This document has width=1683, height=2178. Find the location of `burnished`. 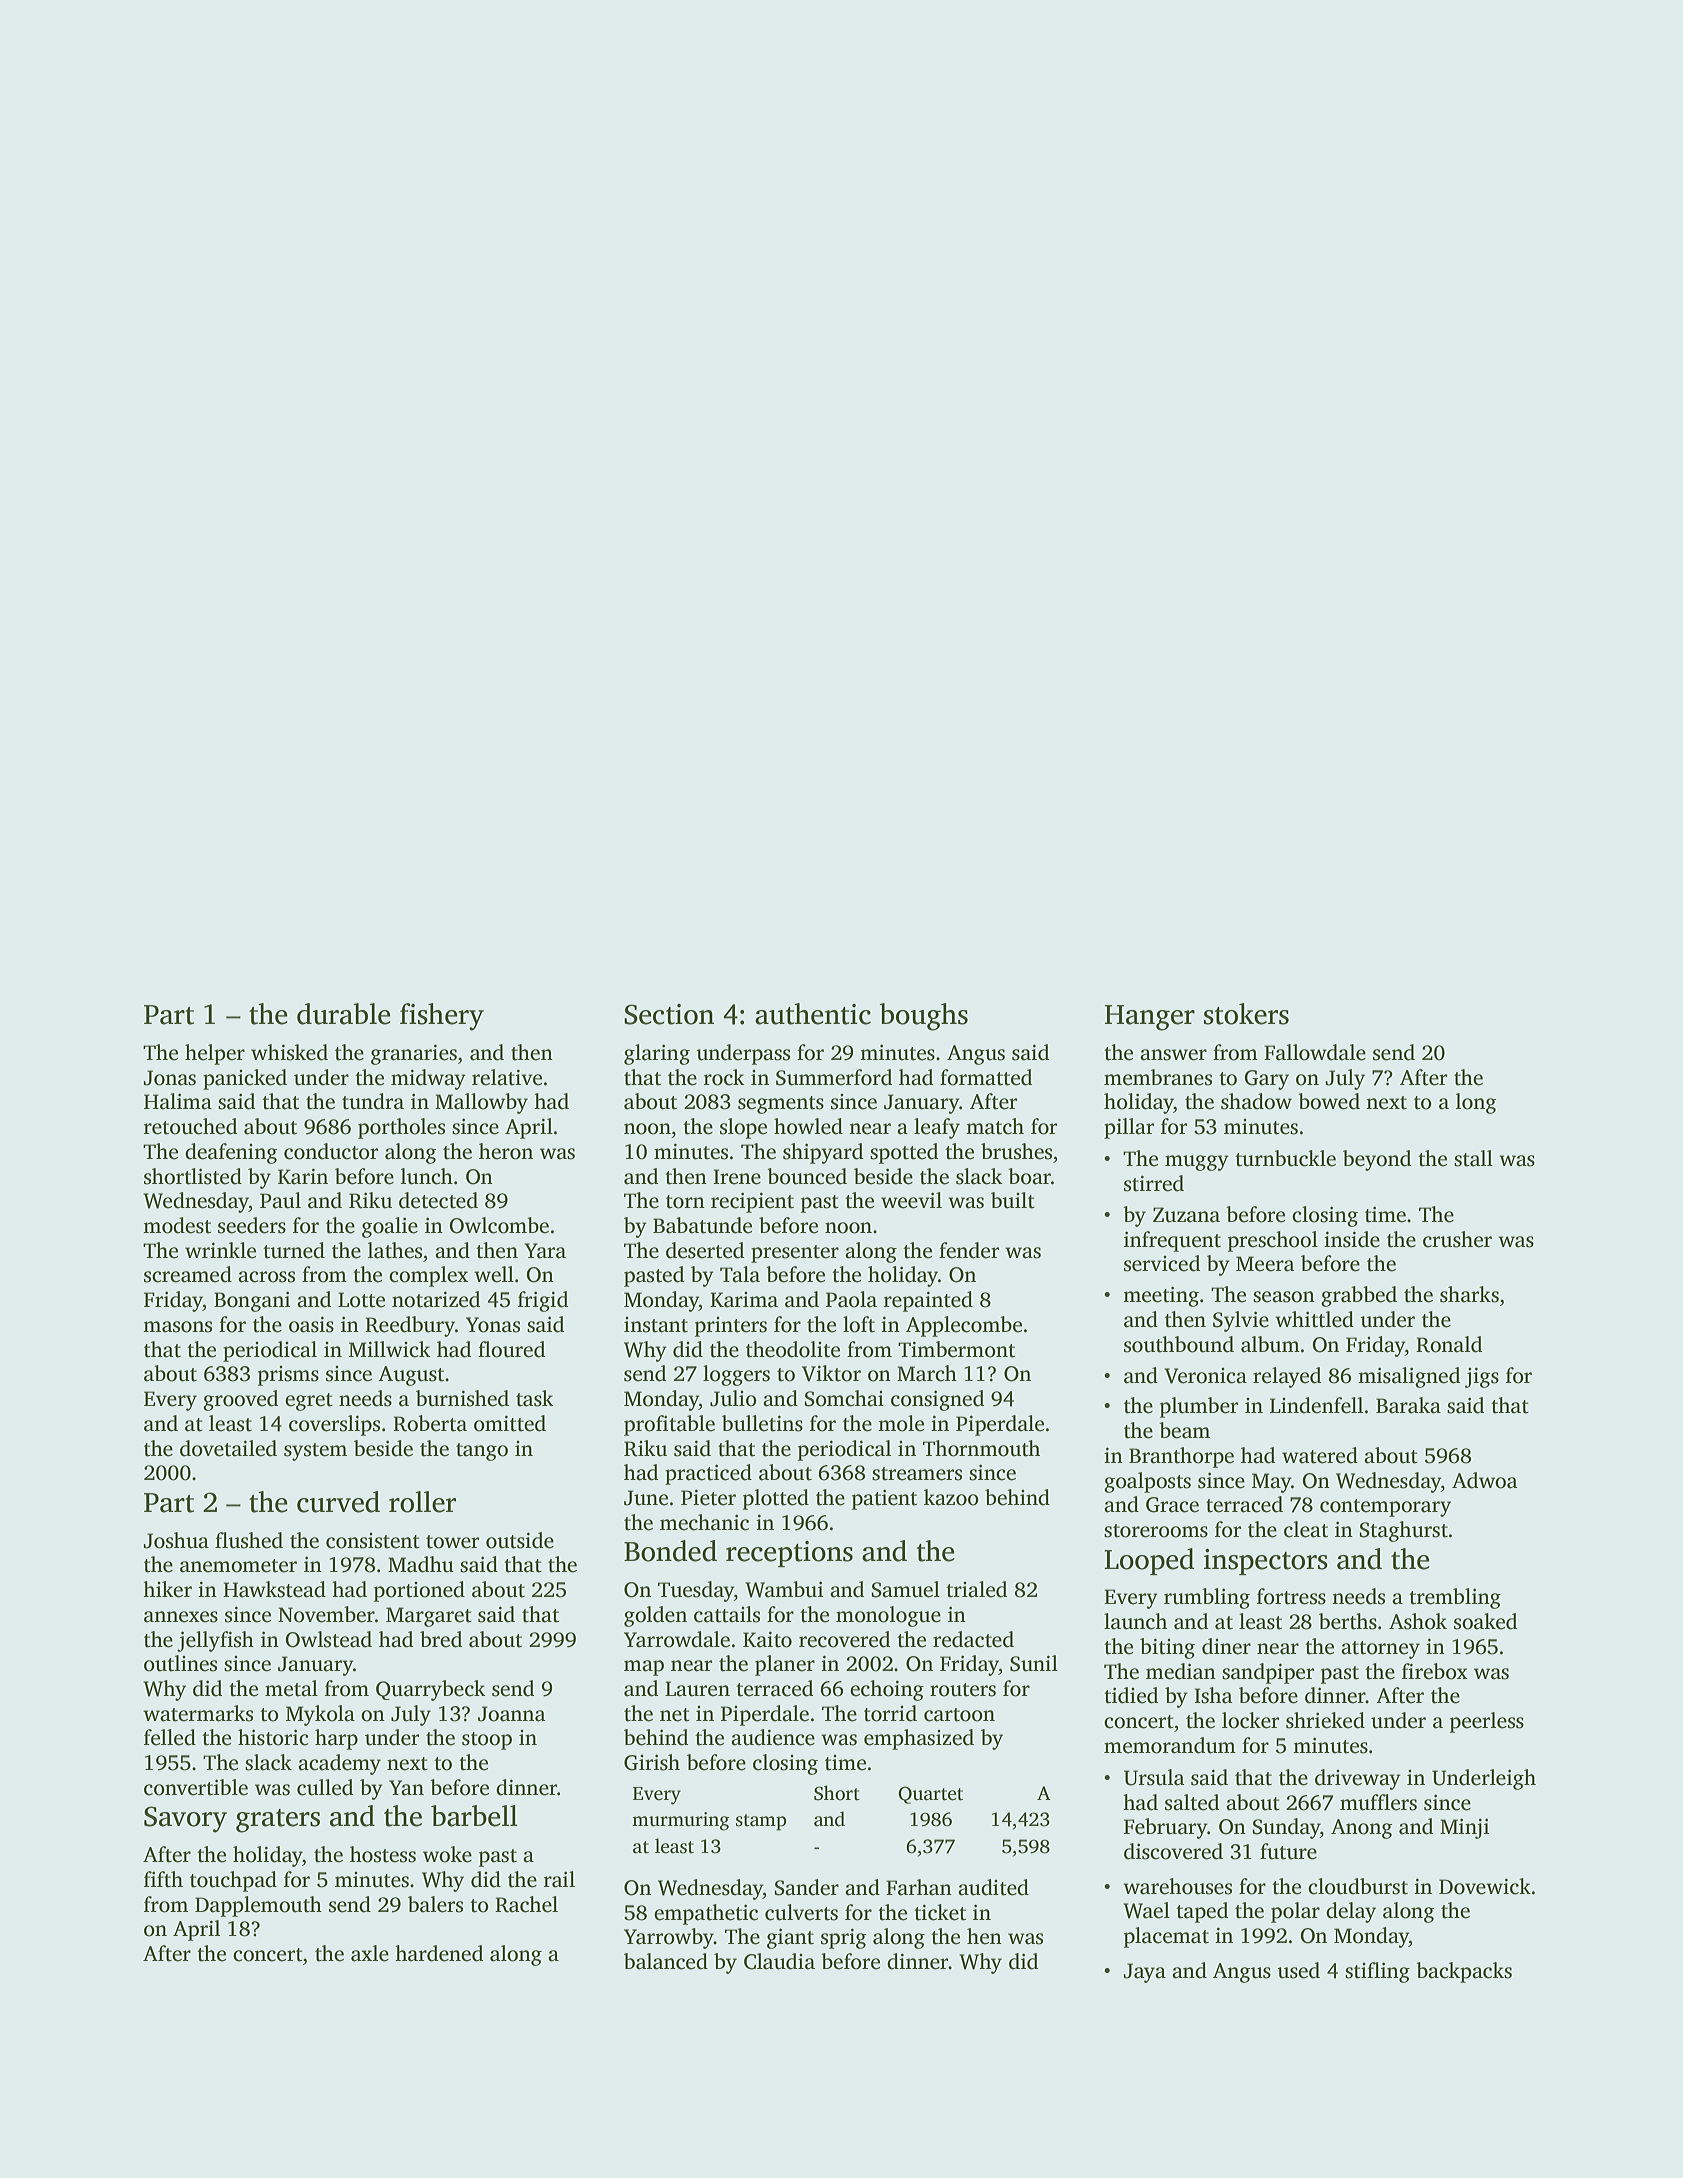

burnished is located at coordinates (462, 1398).
